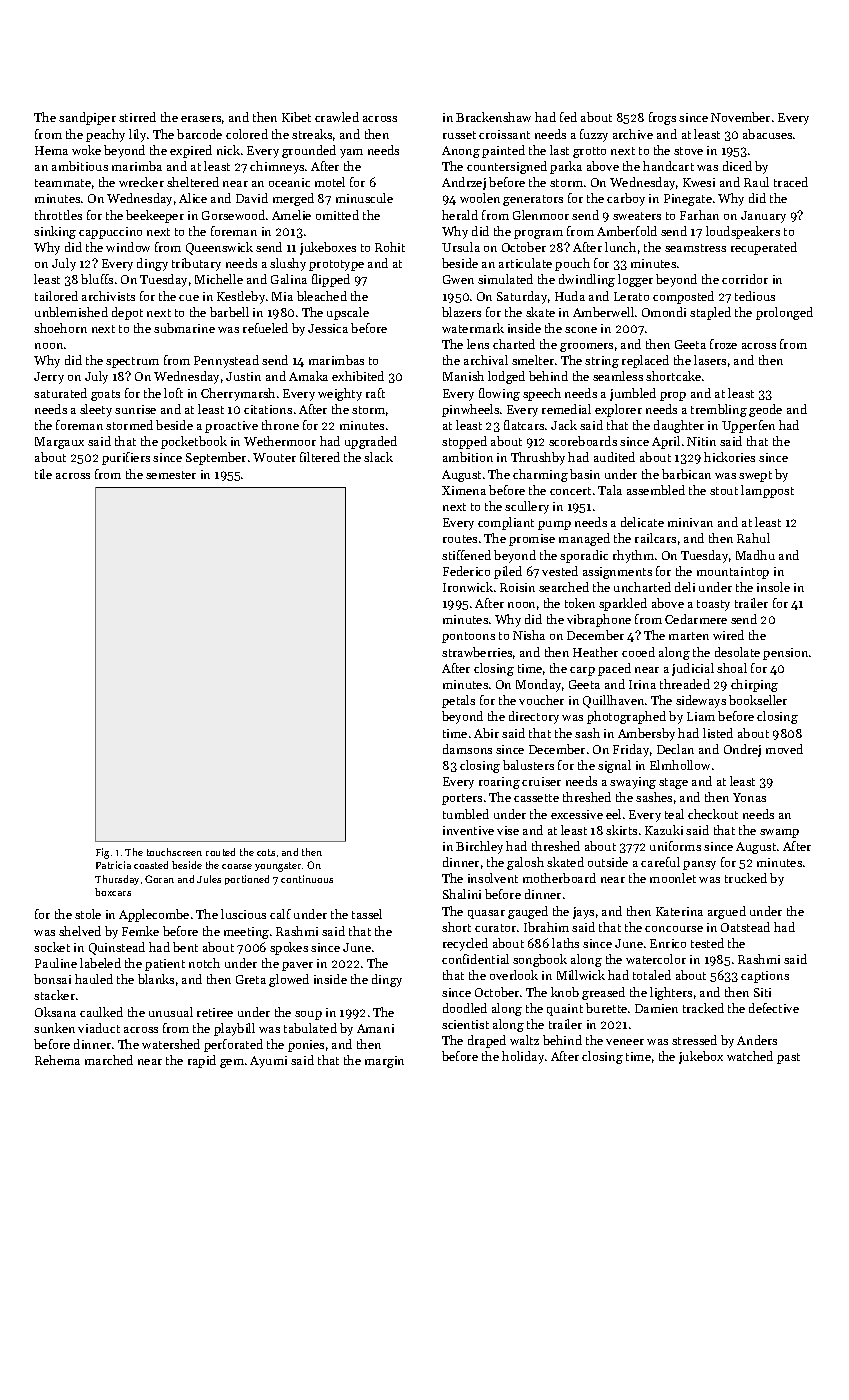 Image resolution: width=849 pixels, height=1400 pixels. I want to click on moved, so click(784, 749).
